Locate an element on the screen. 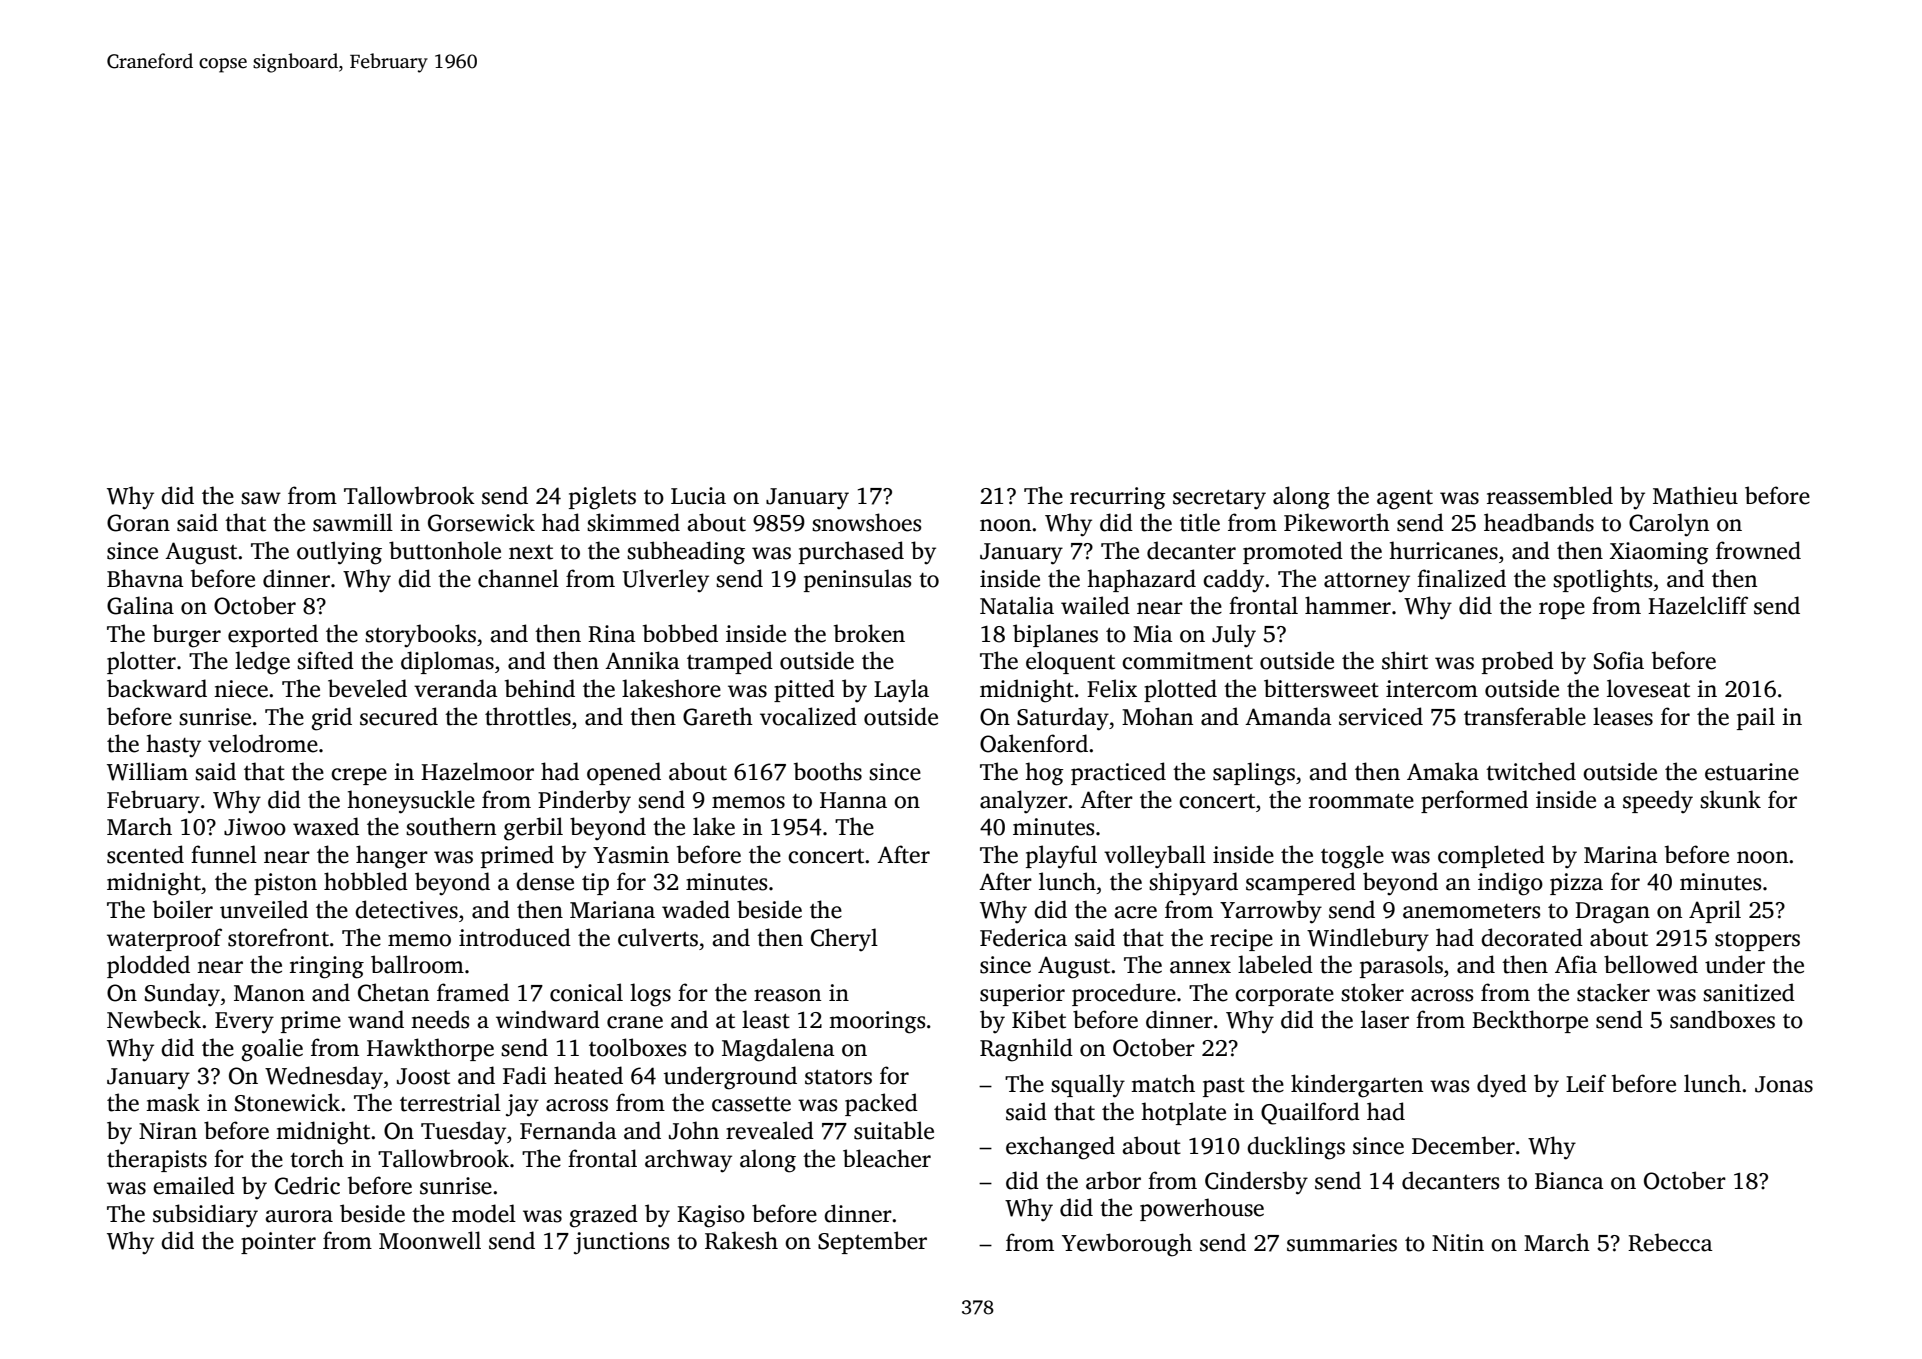 The width and height of the screenshot is (1922, 1359). Mathieu is located at coordinates (1695, 495).
